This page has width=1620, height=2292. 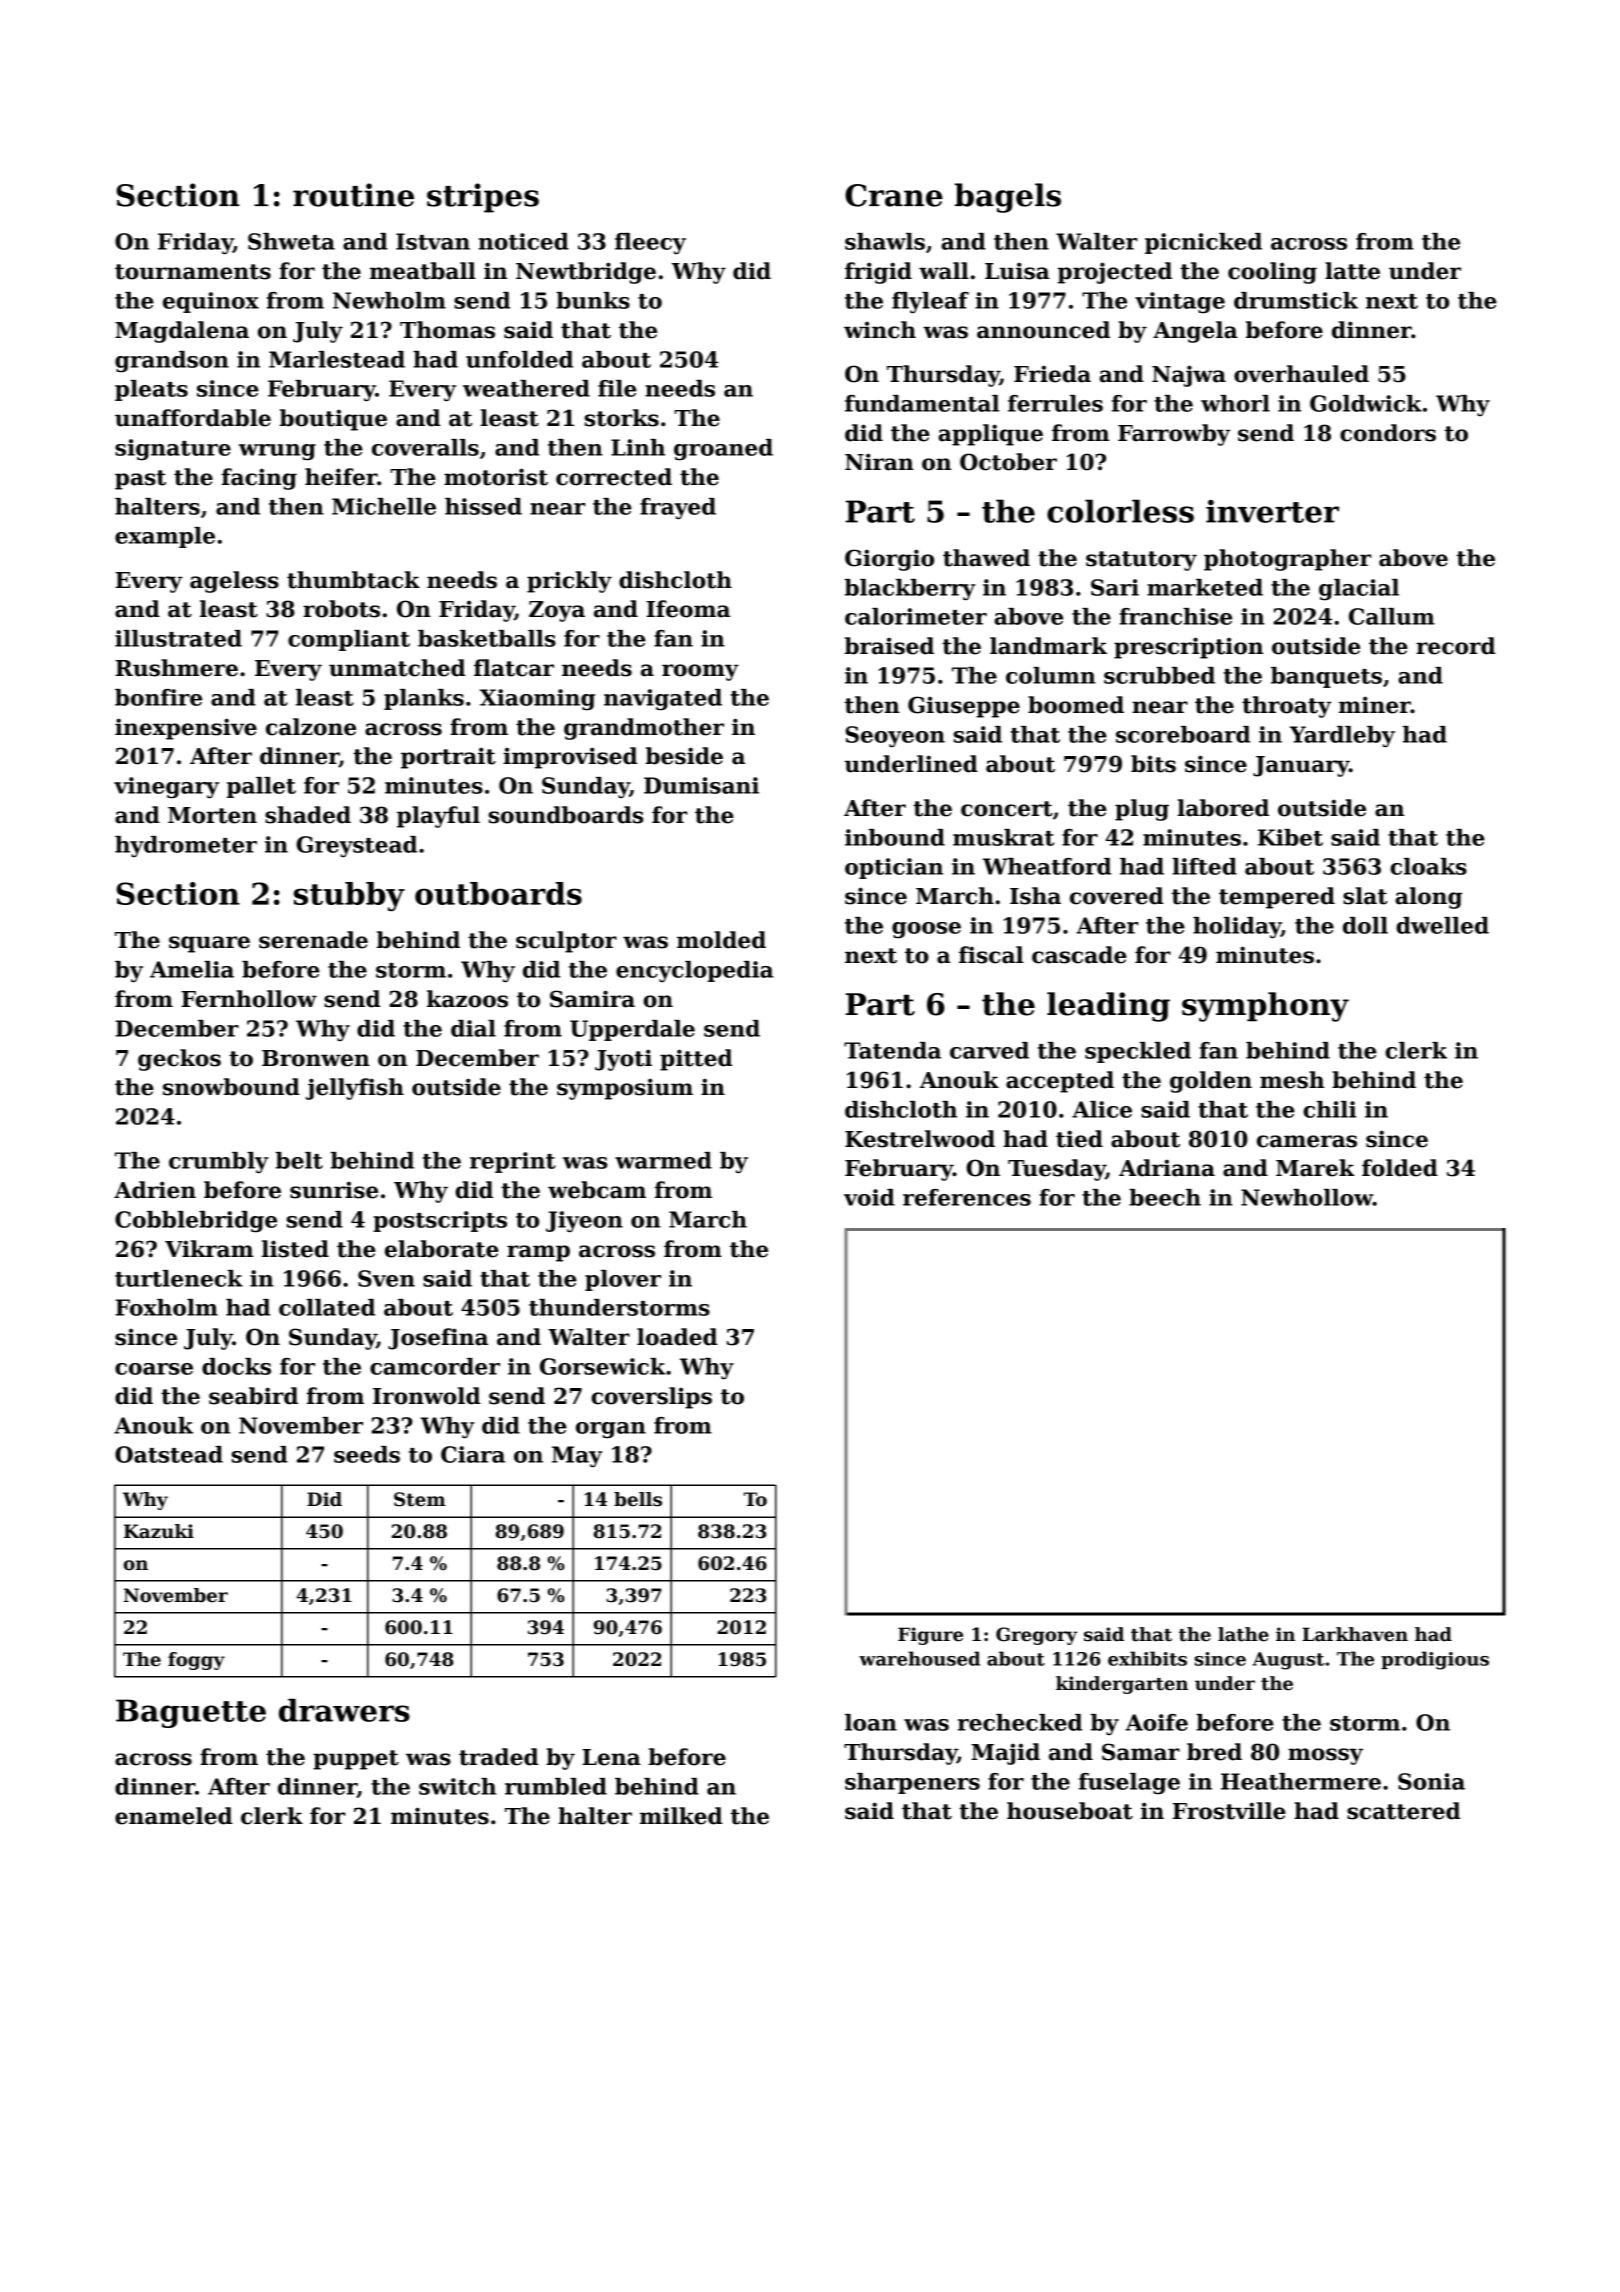 I want to click on switch, so click(x=457, y=1786).
